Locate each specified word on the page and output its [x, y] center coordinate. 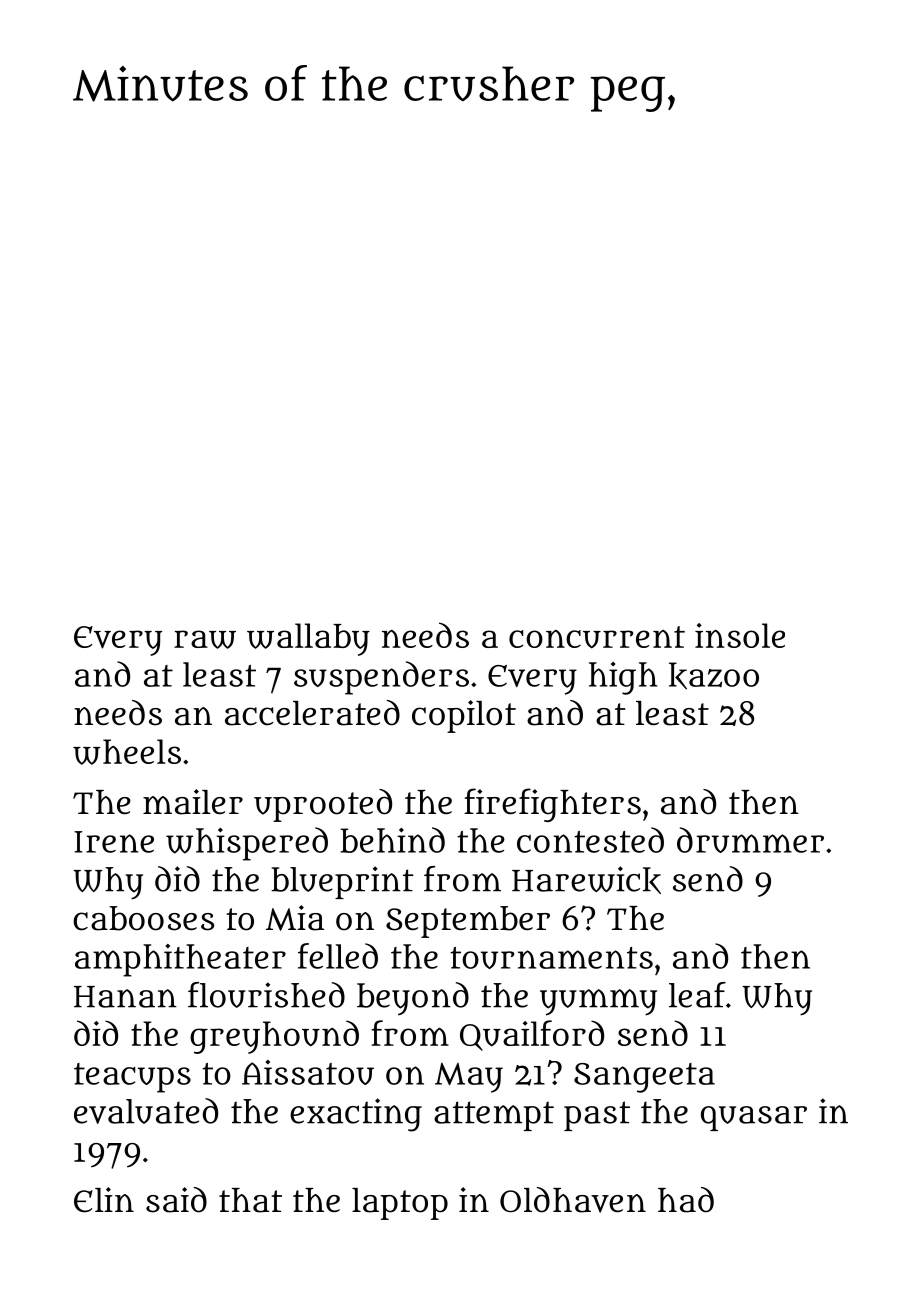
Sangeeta [644, 1078]
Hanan [125, 997]
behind [392, 840]
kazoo [714, 676]
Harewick [586, 880]
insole [740, 635]
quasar [754, 1118]
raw [205, 639]
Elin [104, 1200]
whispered [247, 844]
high [623, 678]
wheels [127, 752]
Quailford [532, 1035]
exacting [356, 1115]
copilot [464, 716]
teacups [132, 1078]
